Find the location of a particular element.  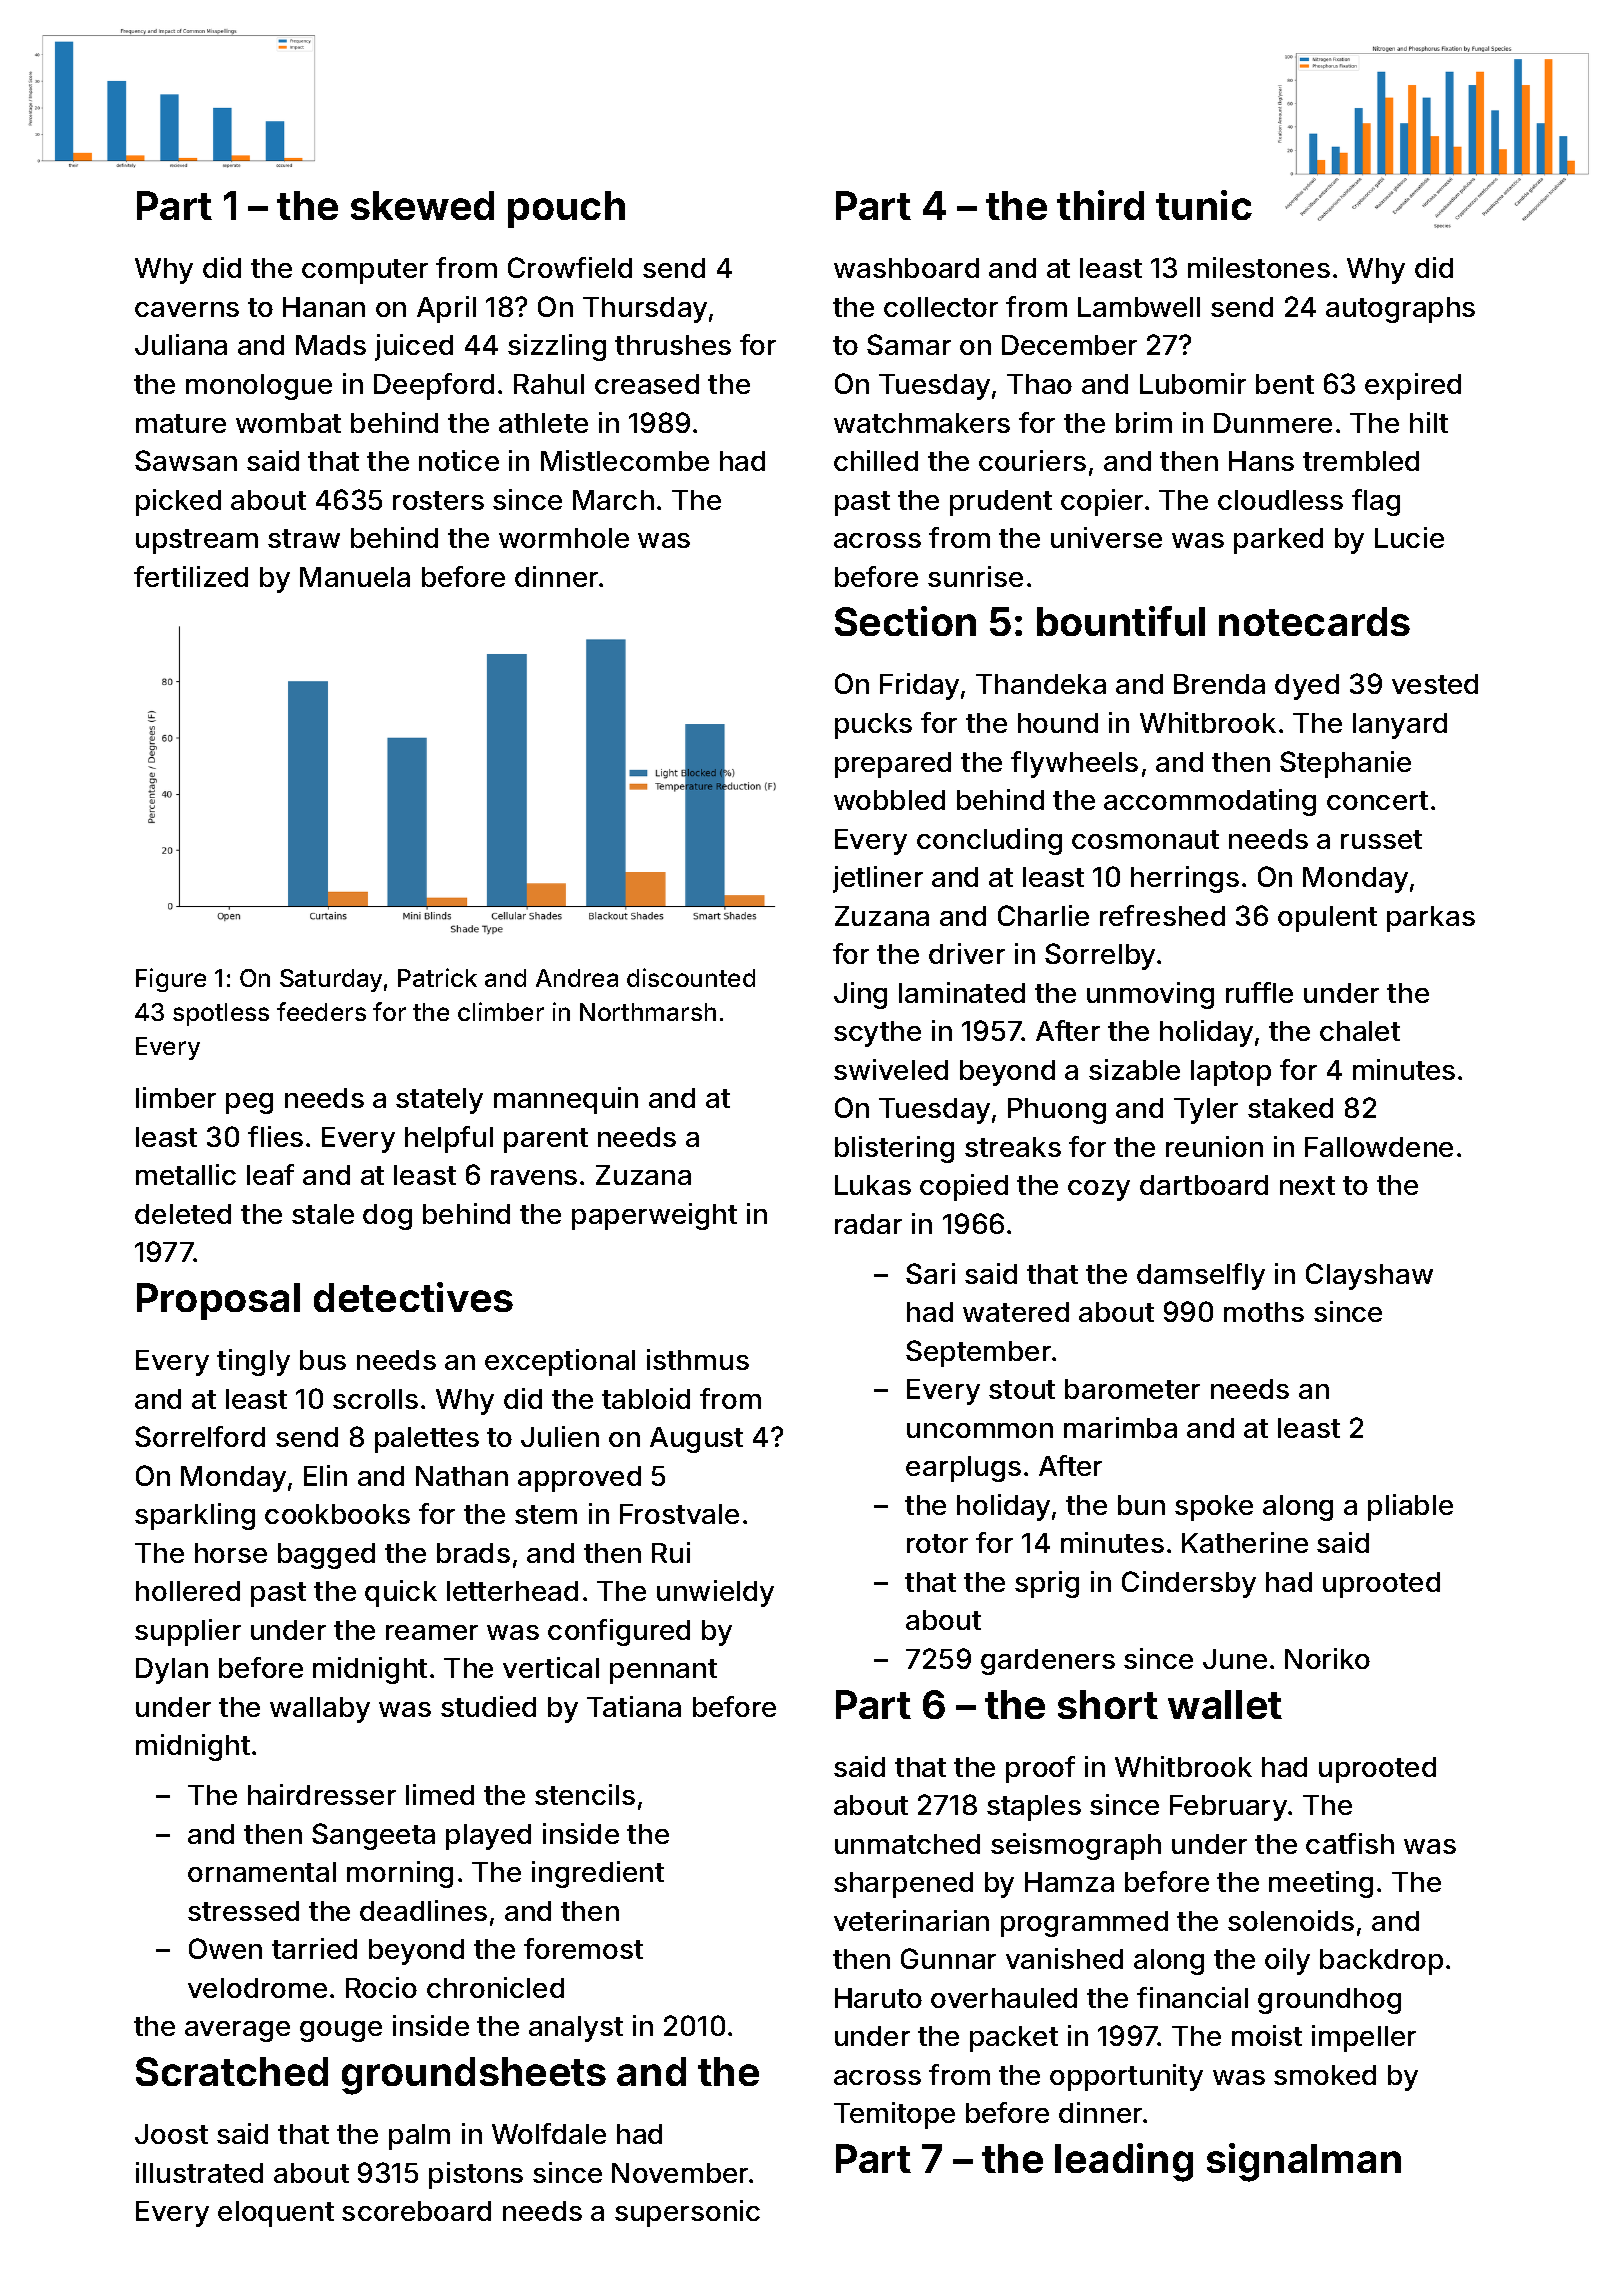

isthmus is located at coordinates (698, 1359).
